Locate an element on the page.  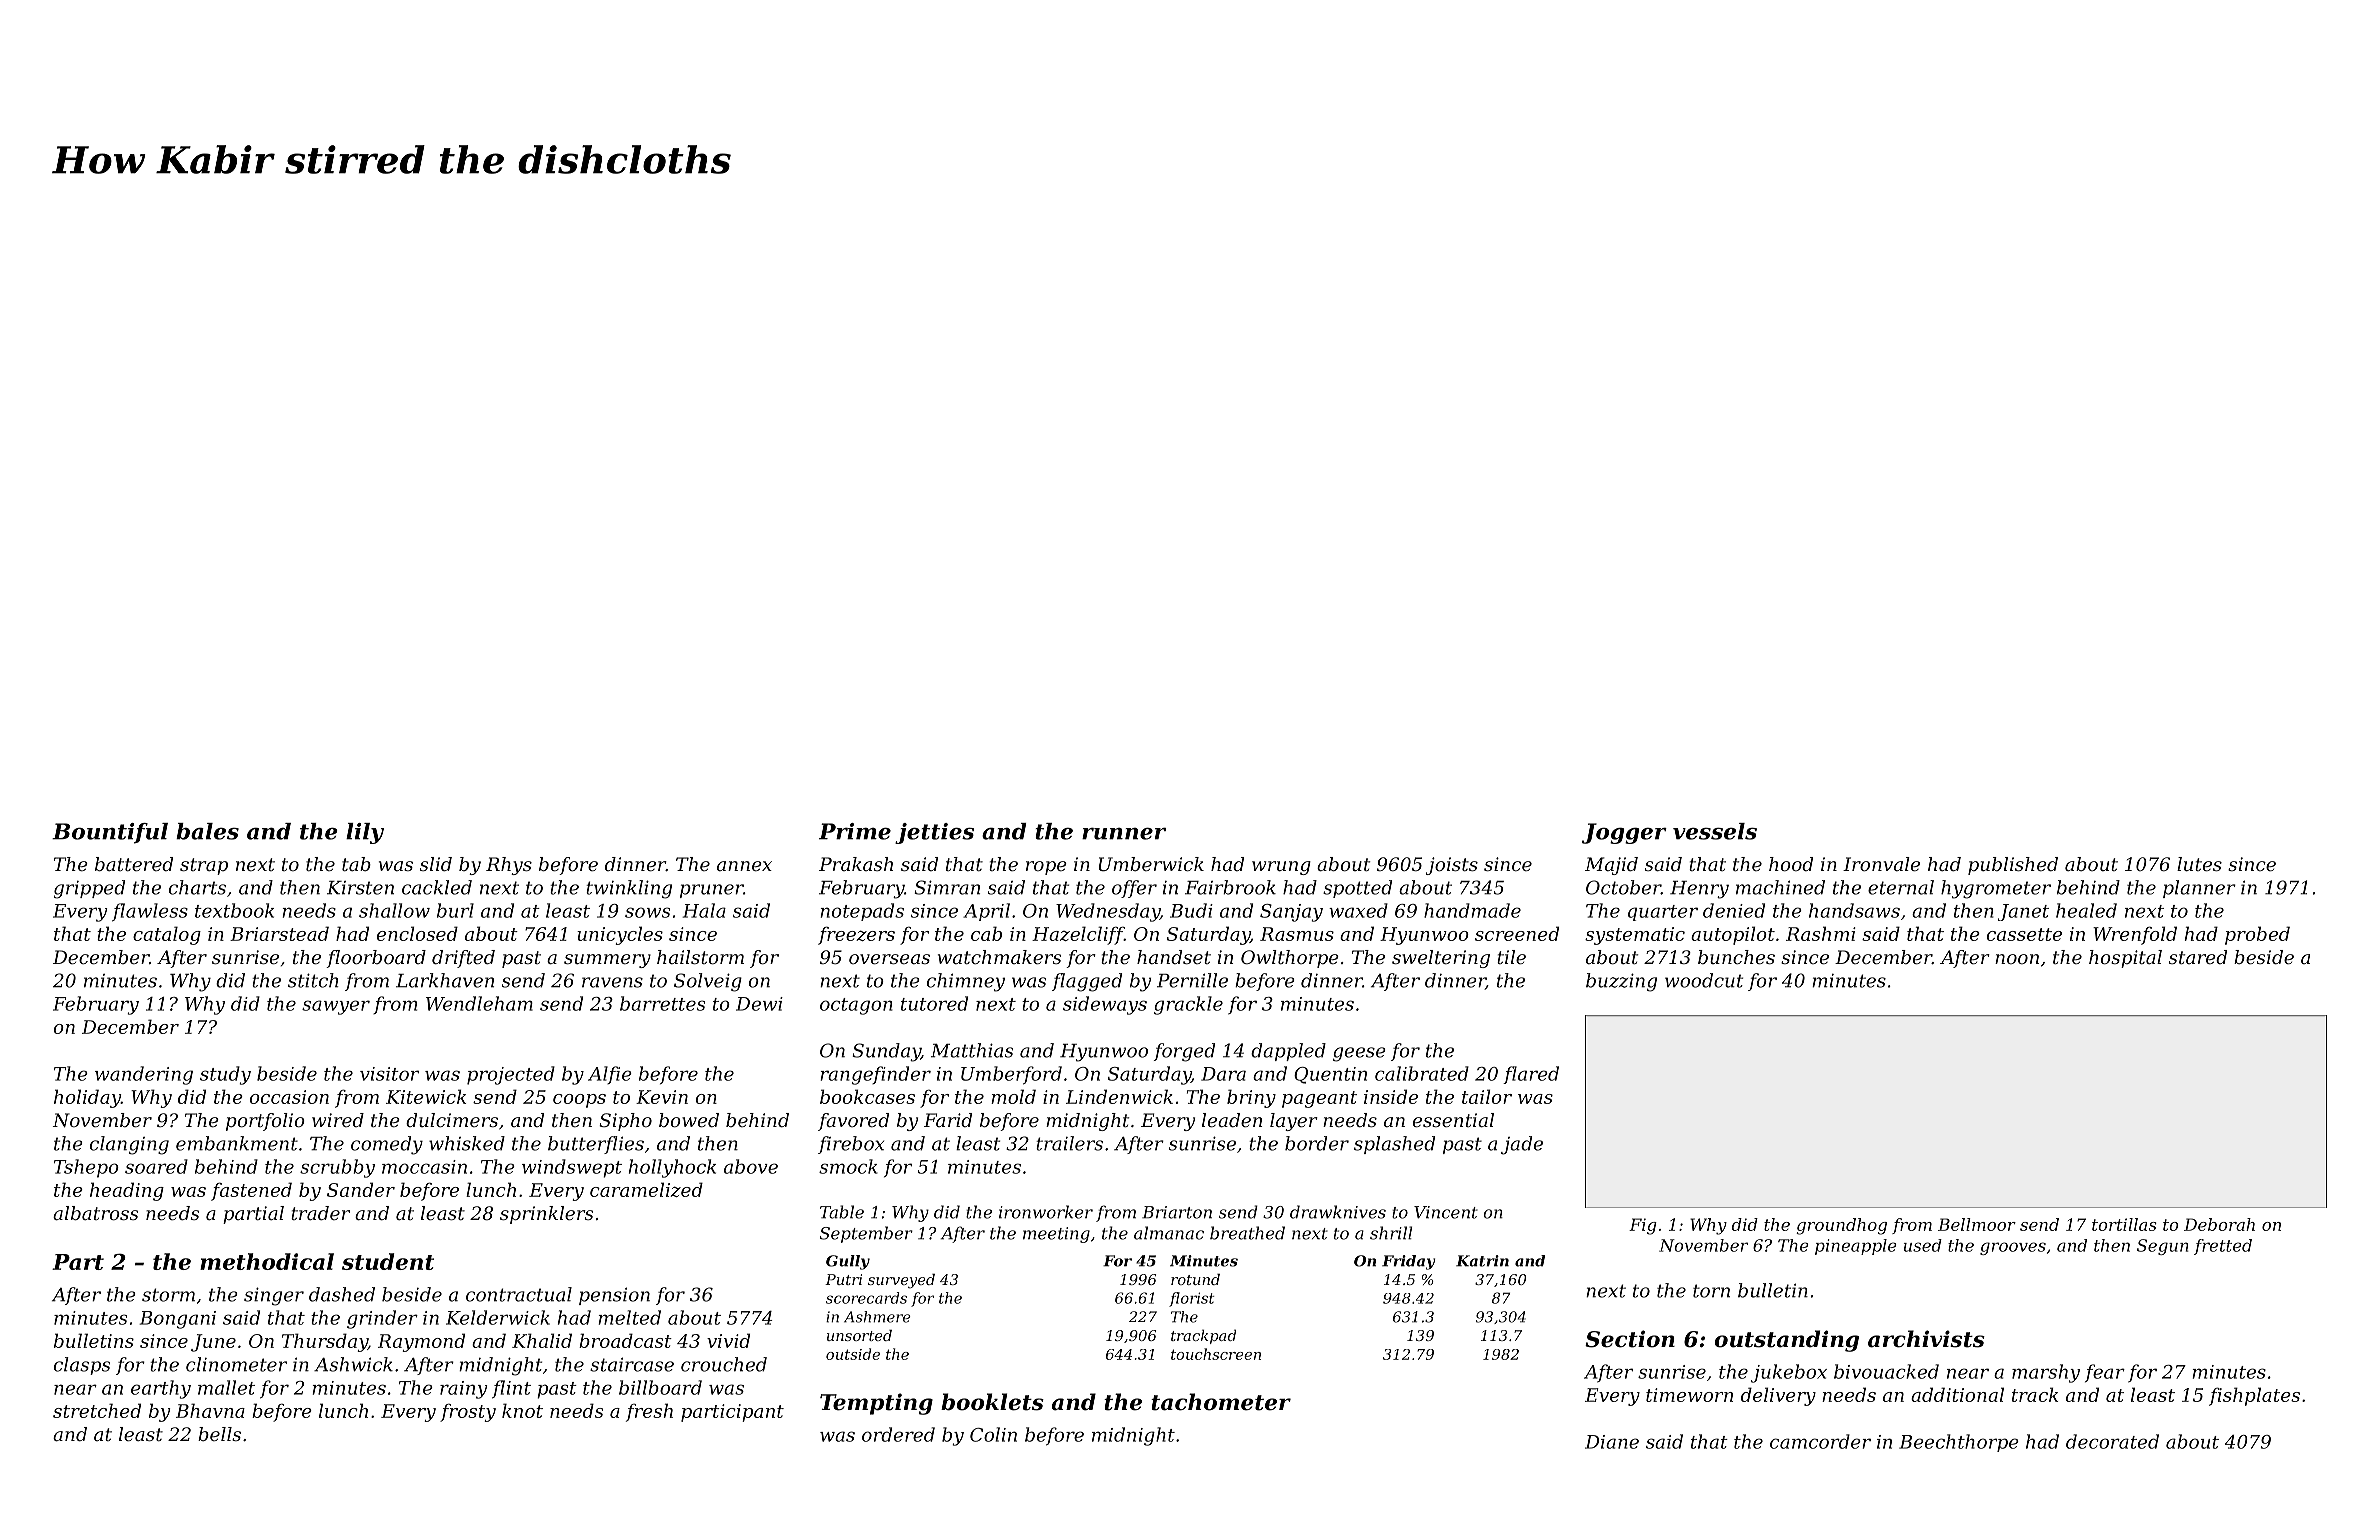
flared is located at coordinates (1531, 1075).
